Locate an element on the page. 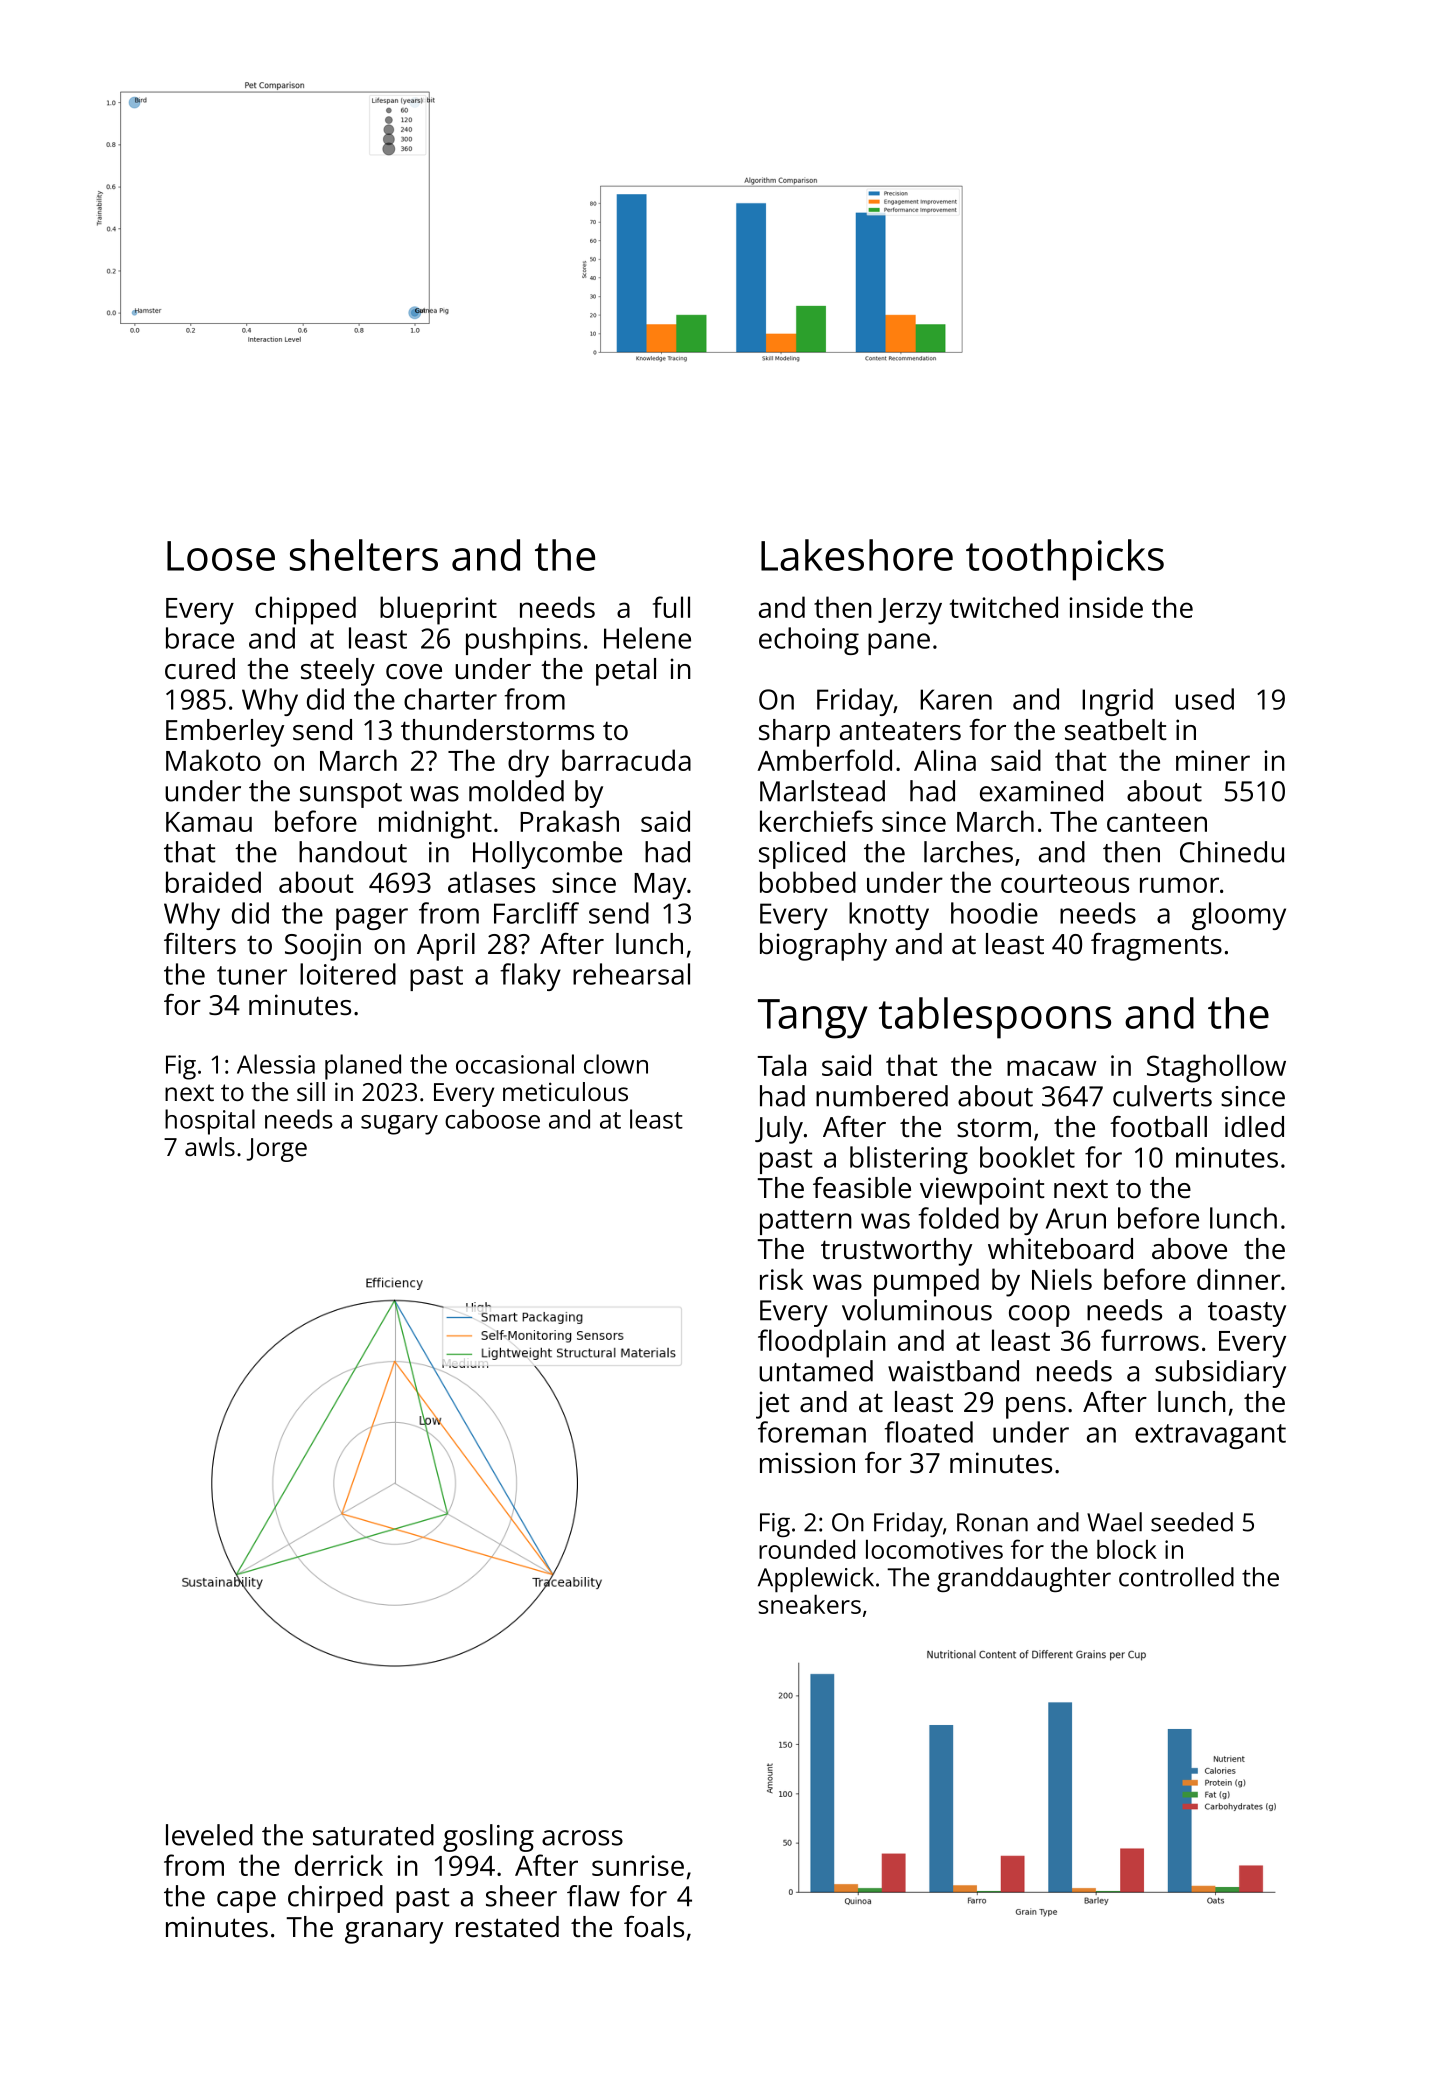 The image size is (1450, 2100). sugary is located at coordinates (399, 1125).
